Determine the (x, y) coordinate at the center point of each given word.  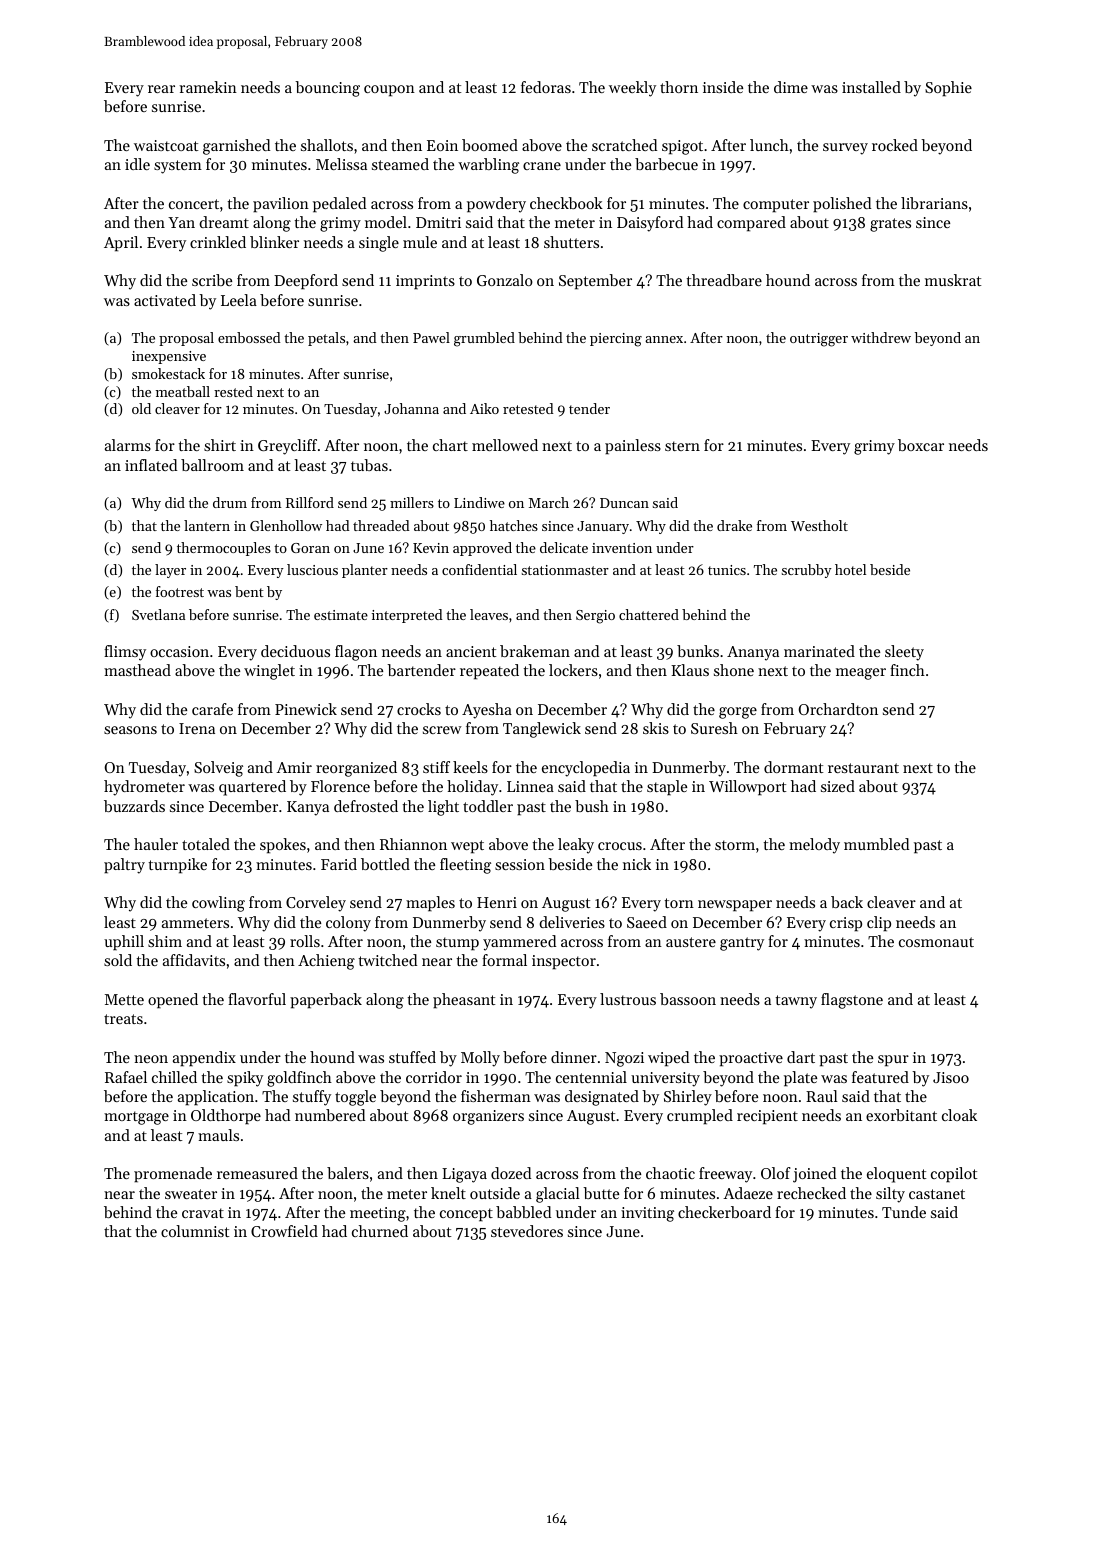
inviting (647, 1214)
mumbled (876, 844)
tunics (727, 570)
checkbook (566, 203)
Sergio (595, 617)
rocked (895, 145)
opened (173, 1001)
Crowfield (284, 1231)
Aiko (484, 408)
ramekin (208, 87)
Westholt (819, 525)
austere (691, 942)
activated (165, 300)
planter (365, 571)
